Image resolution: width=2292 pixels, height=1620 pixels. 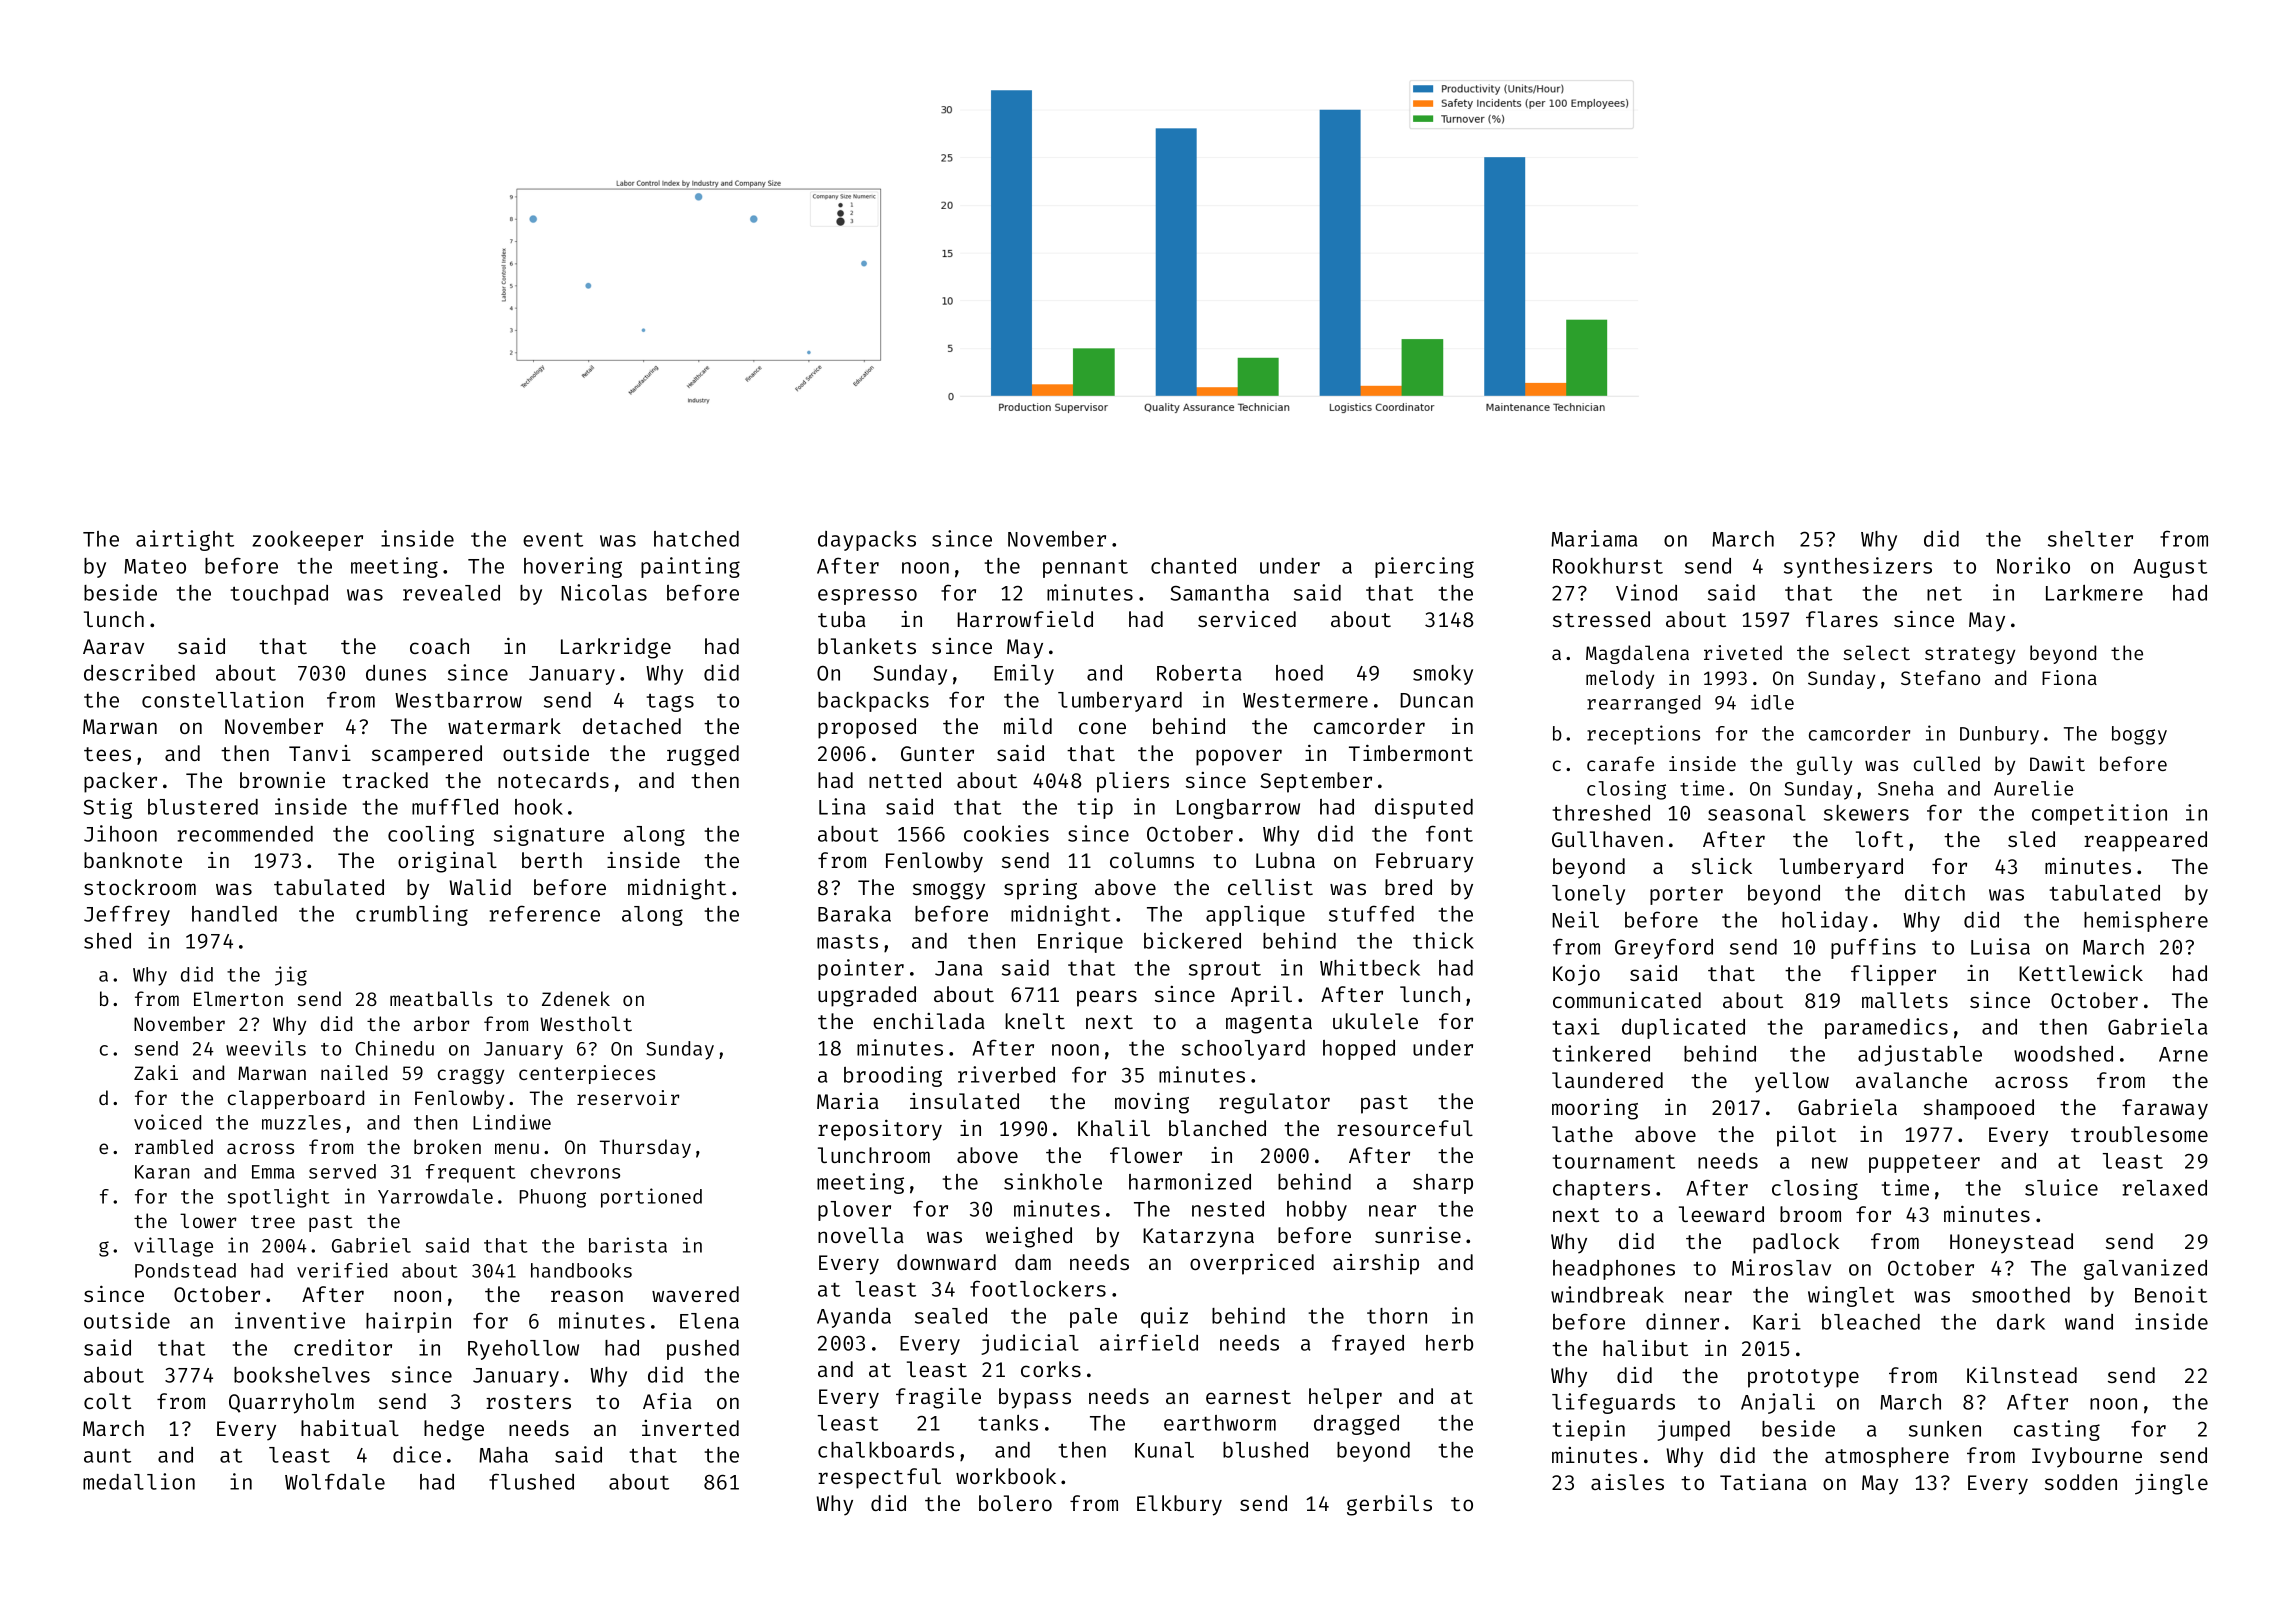 I want to click on handled, so click(x=234, y=914).
